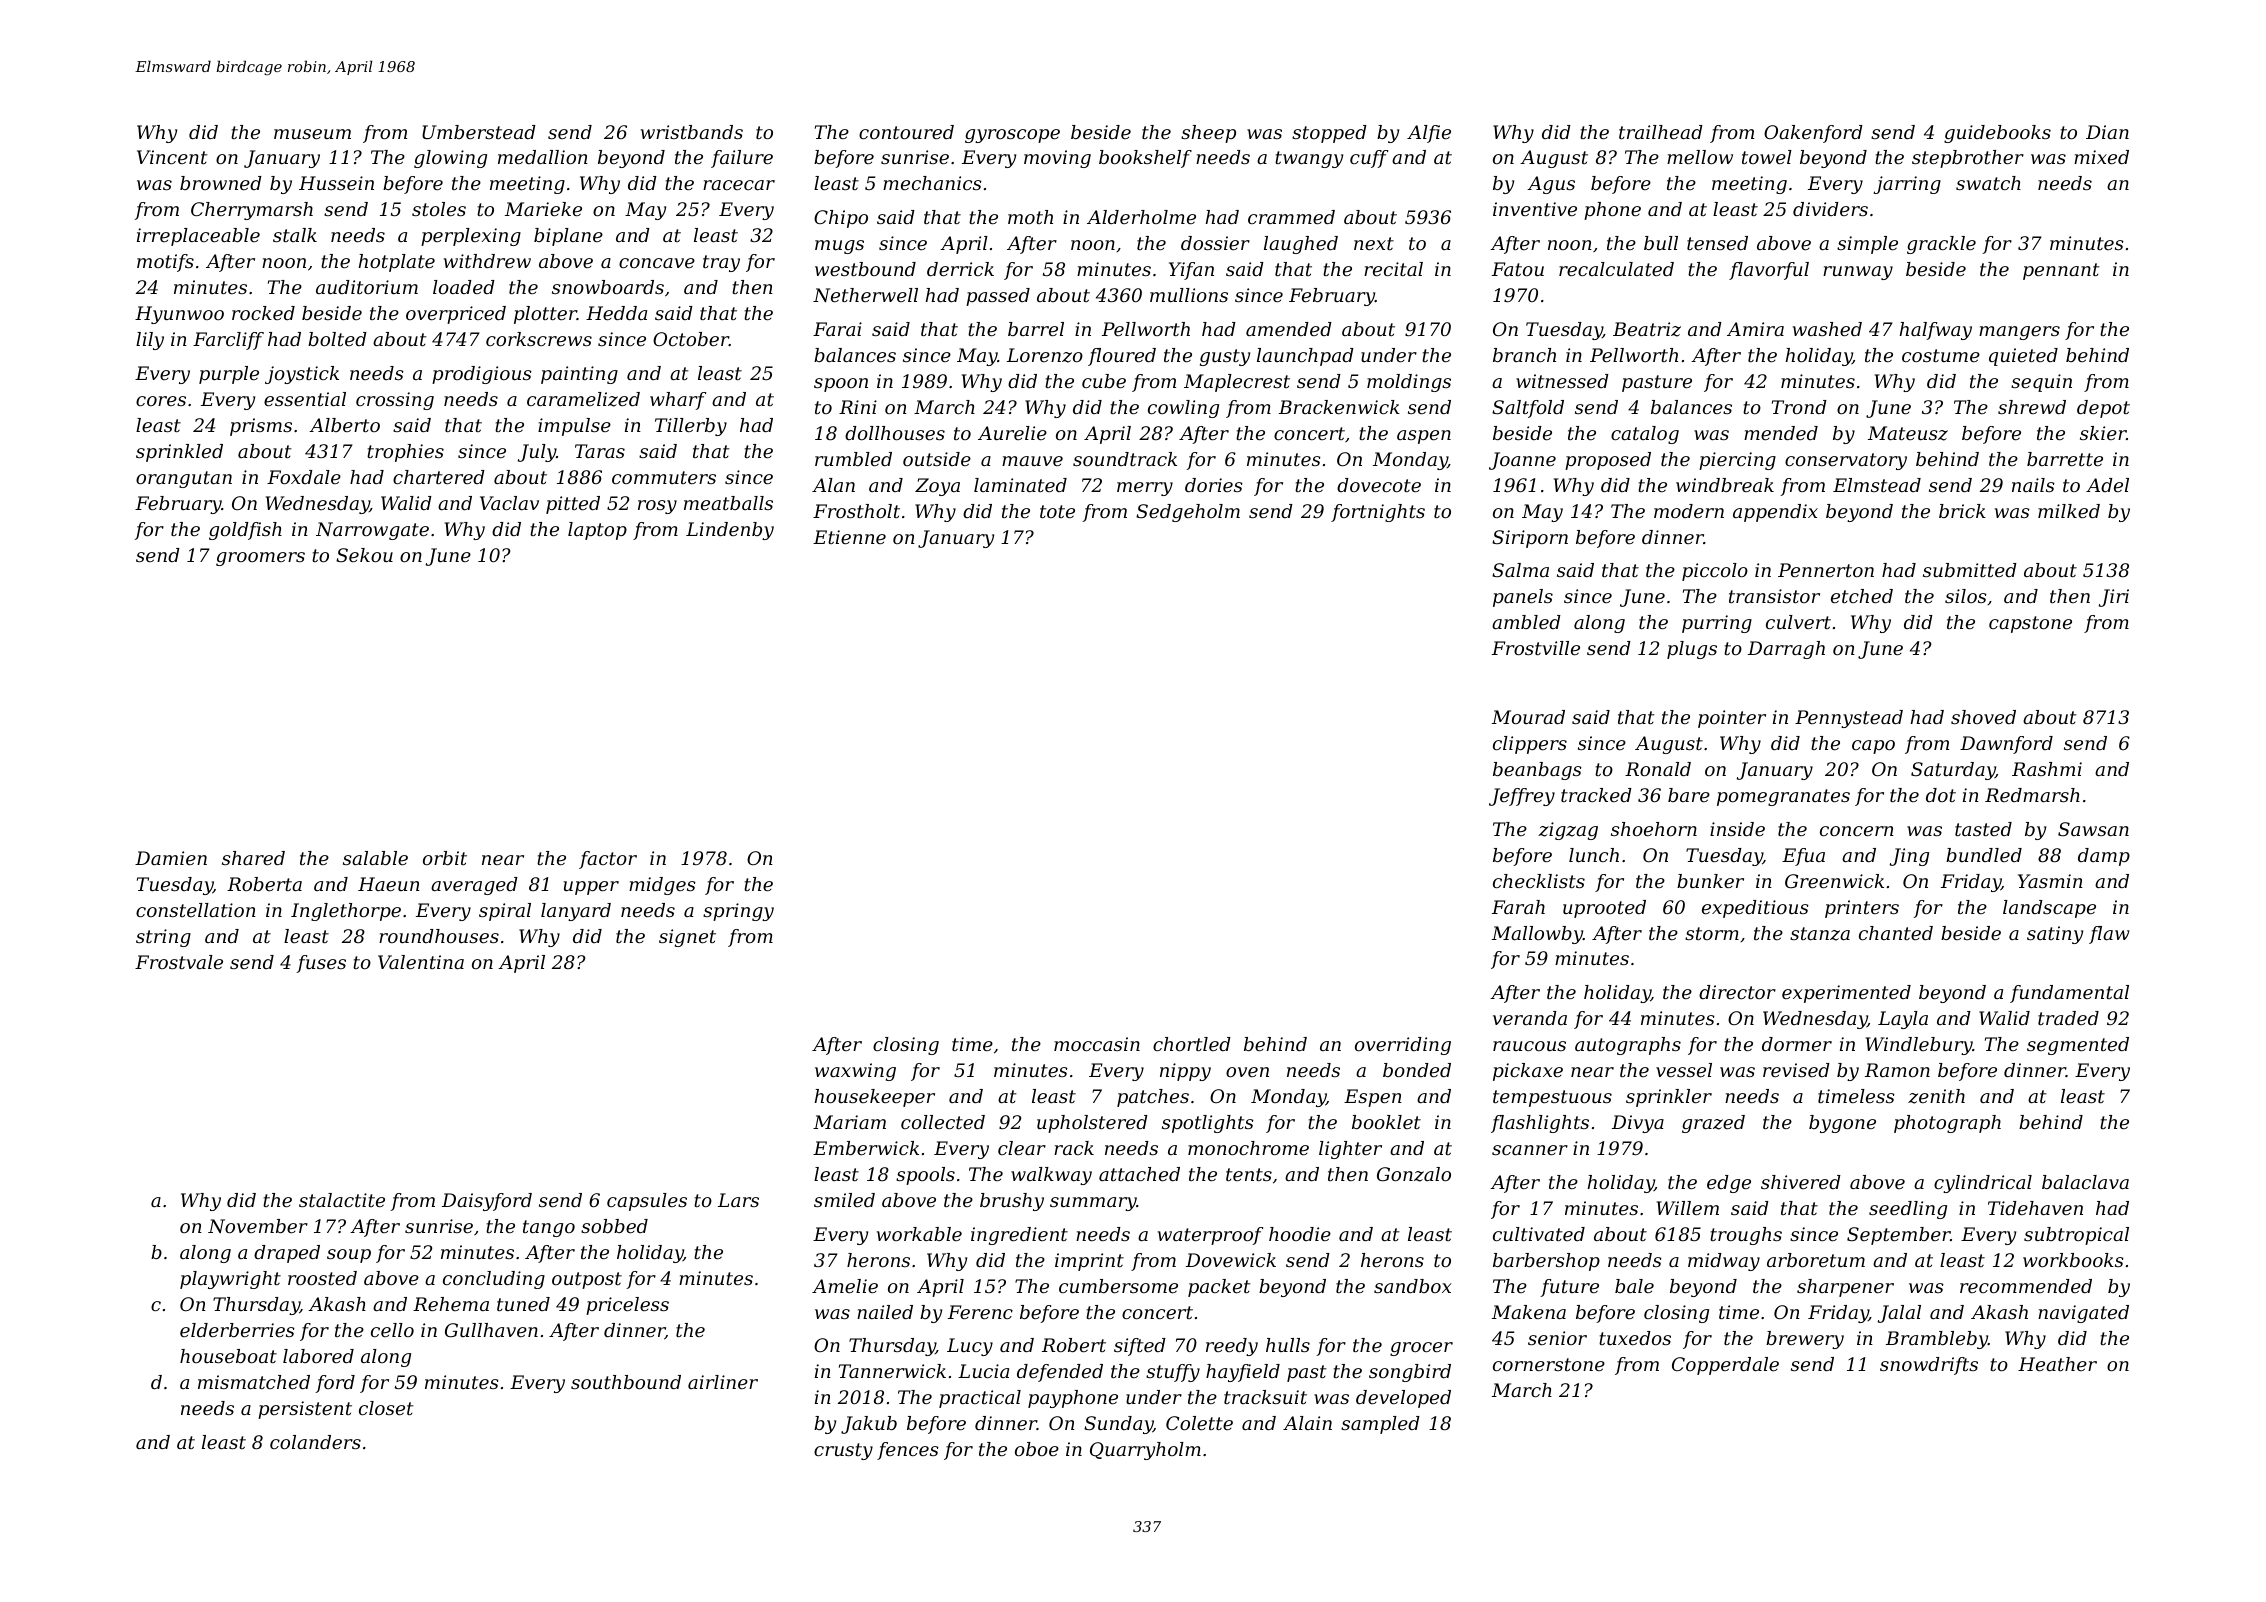 The height and width of the screenshot is (1602, 2266). What do you see at coordinates (1941, 795) in the screenshot?
I see `dot` at bounding box center [1941, 795].
